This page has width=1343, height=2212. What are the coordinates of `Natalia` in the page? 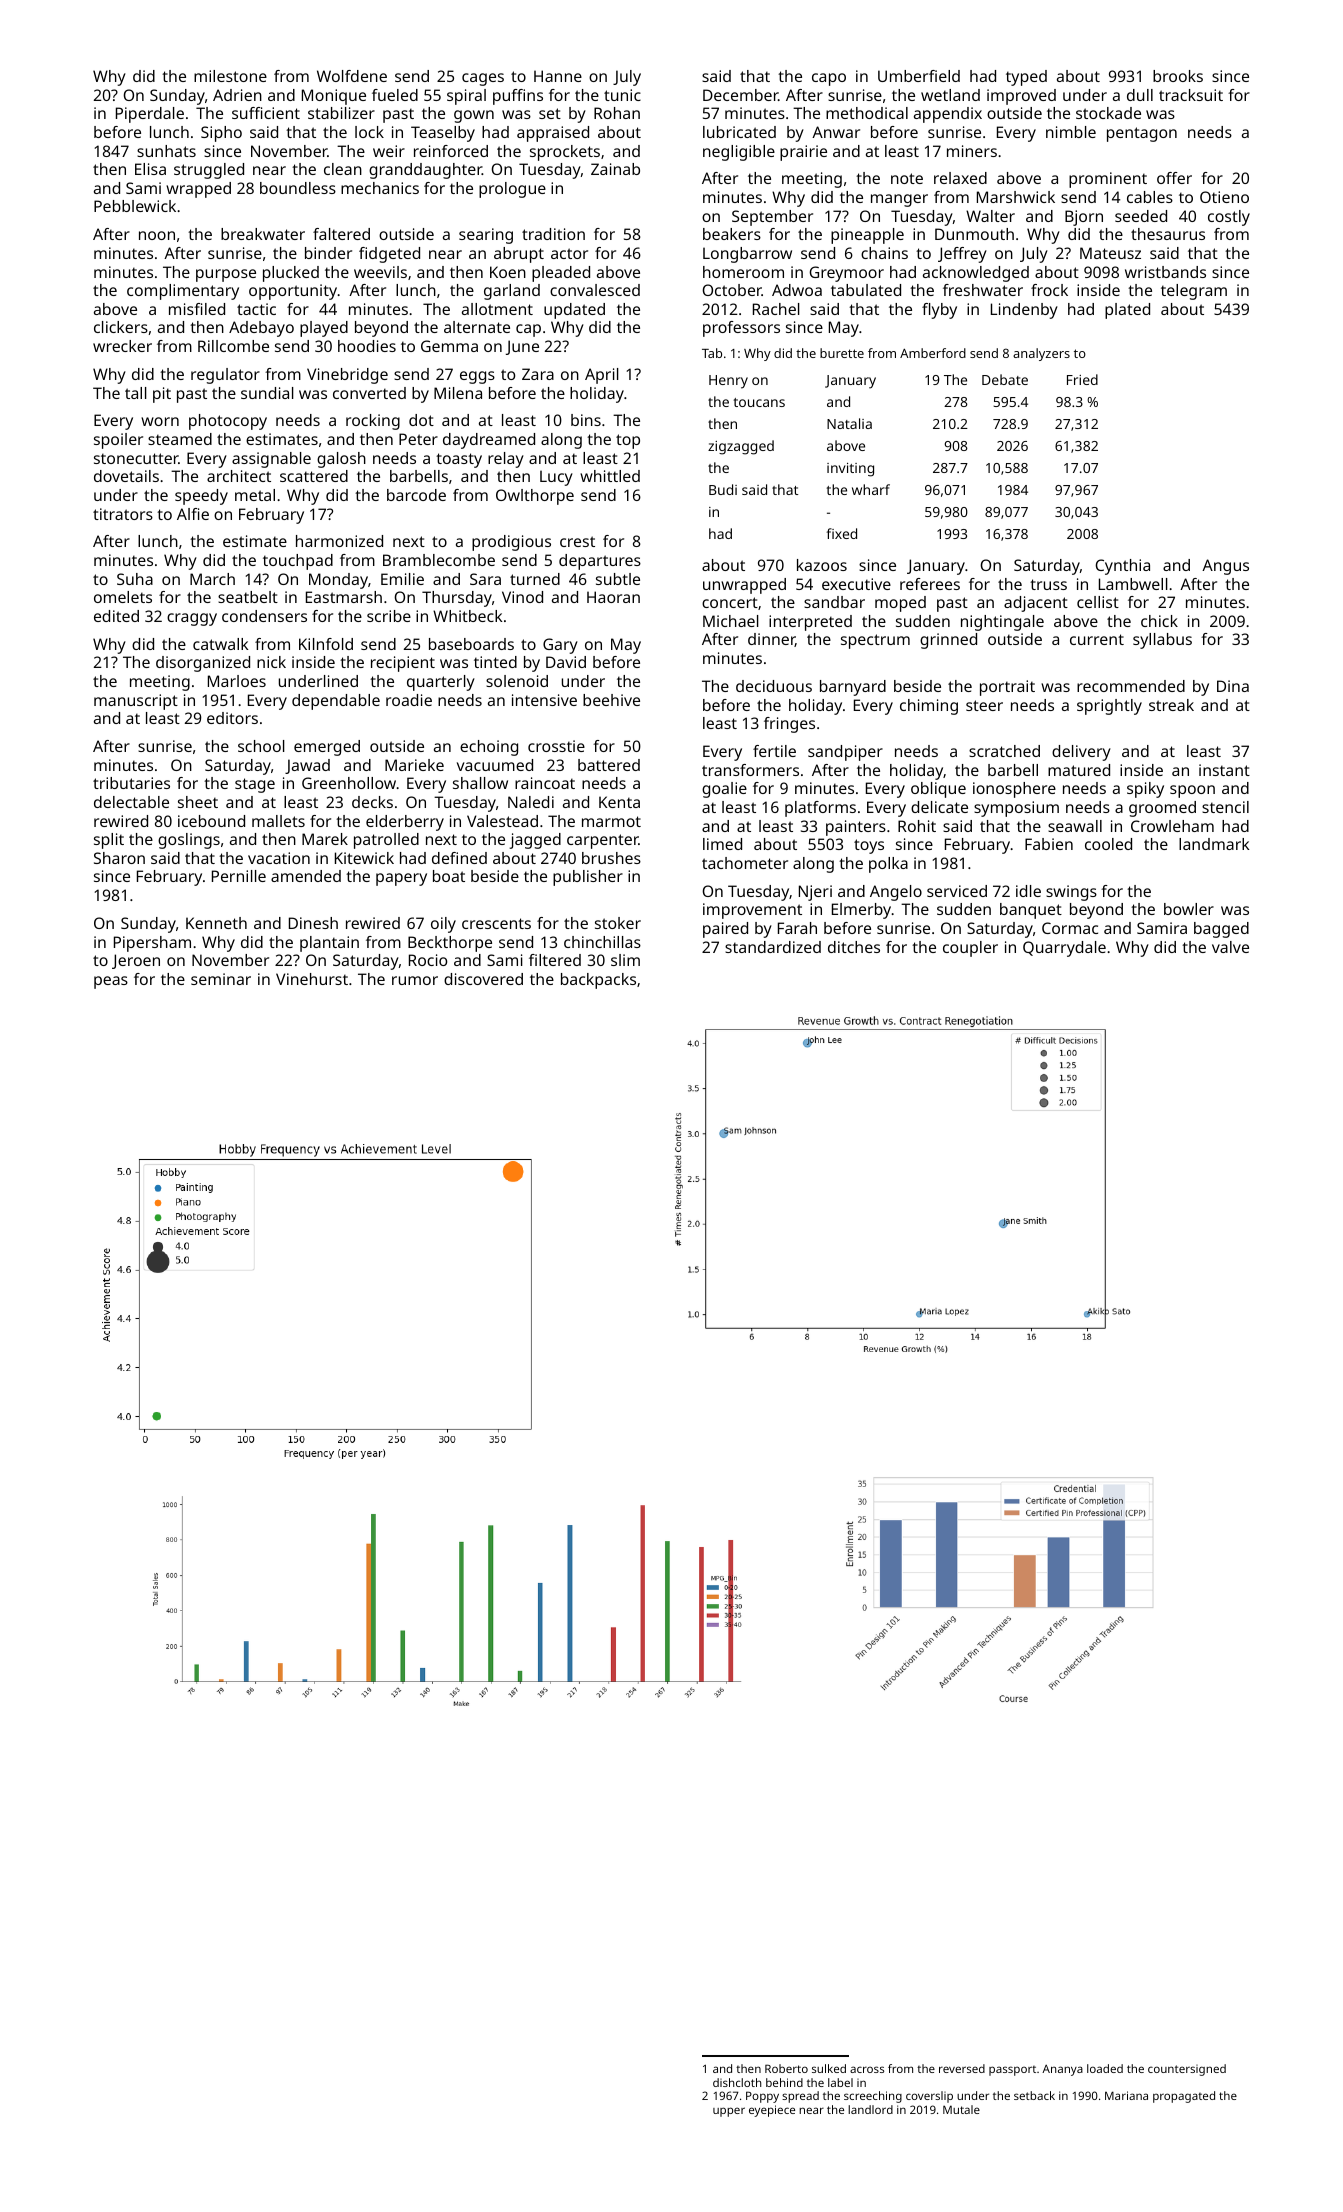 It's located at (849, 423).
